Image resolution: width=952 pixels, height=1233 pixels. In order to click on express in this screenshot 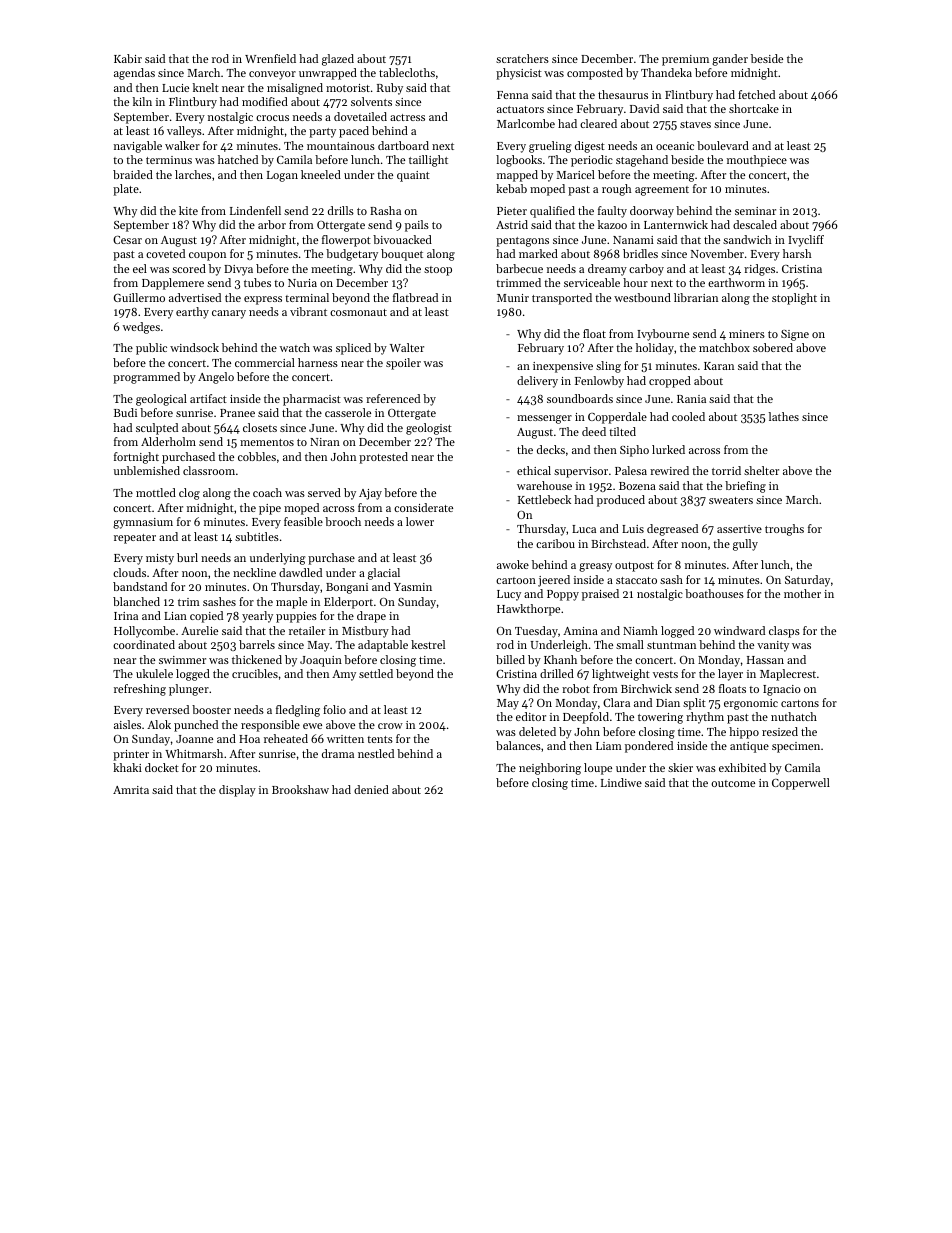, I will do `click(263, 300)`.
